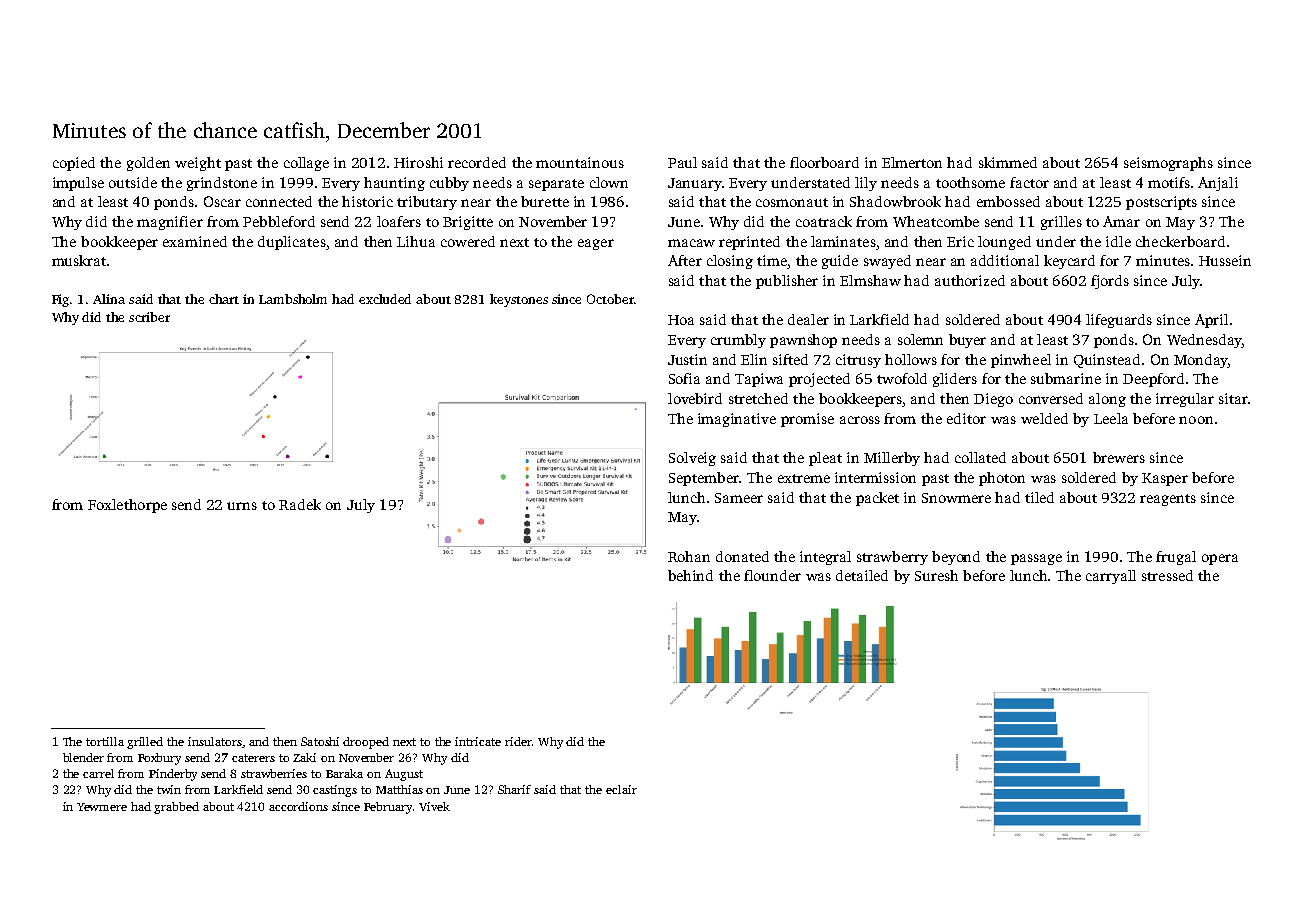 The width and height of the document is (1308, 924). Describe the element at coordinates (689, 556) in the document. I see `Rohan` at that location.
